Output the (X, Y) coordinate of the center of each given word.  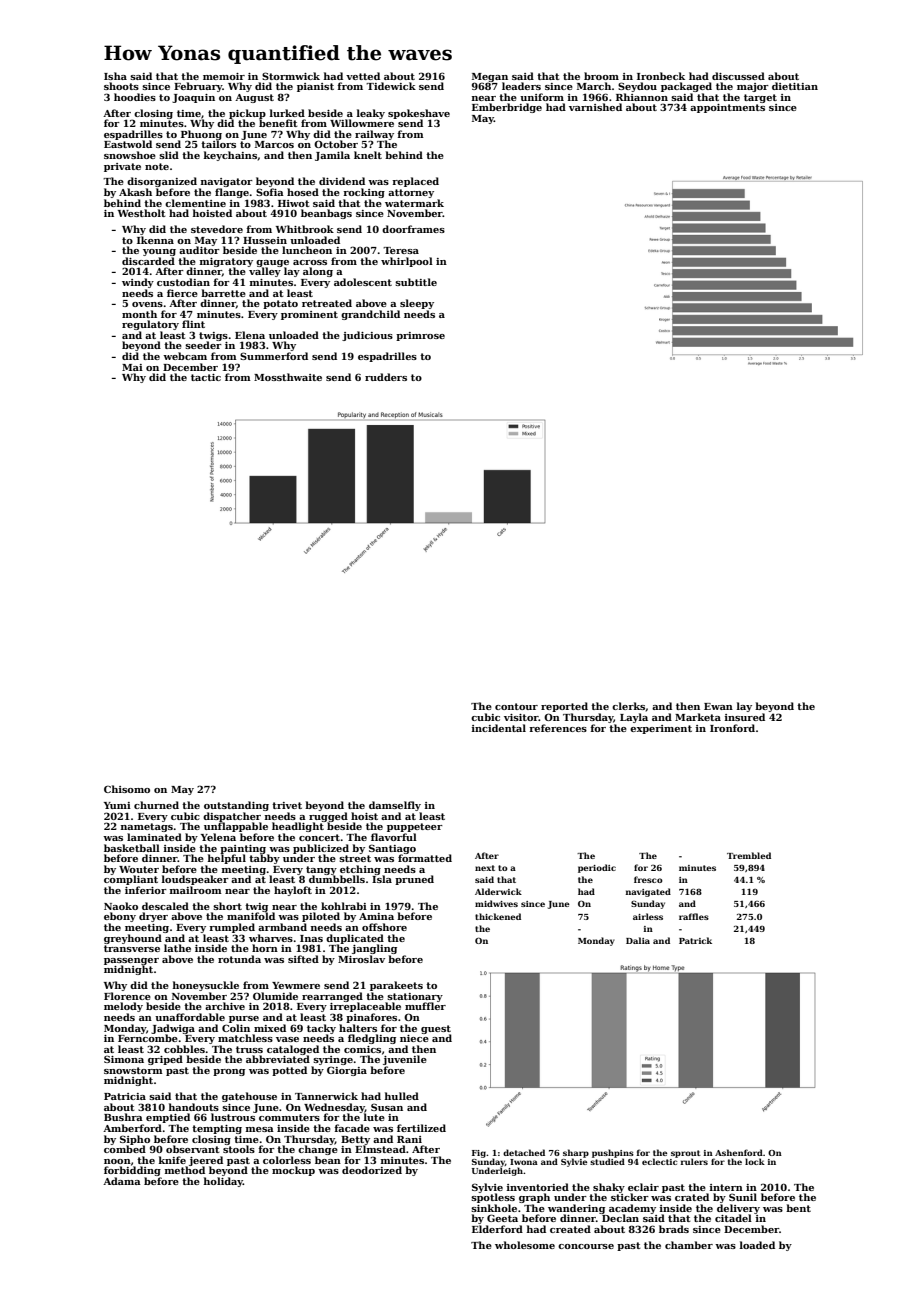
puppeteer (415, 827)
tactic (206, 377)
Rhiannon (642, 97)
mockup (293, 1171)
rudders (386, 377)
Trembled (749, 855)
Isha (115, 76)
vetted (363, 76)
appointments (727, 108)
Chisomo (127, 789)
